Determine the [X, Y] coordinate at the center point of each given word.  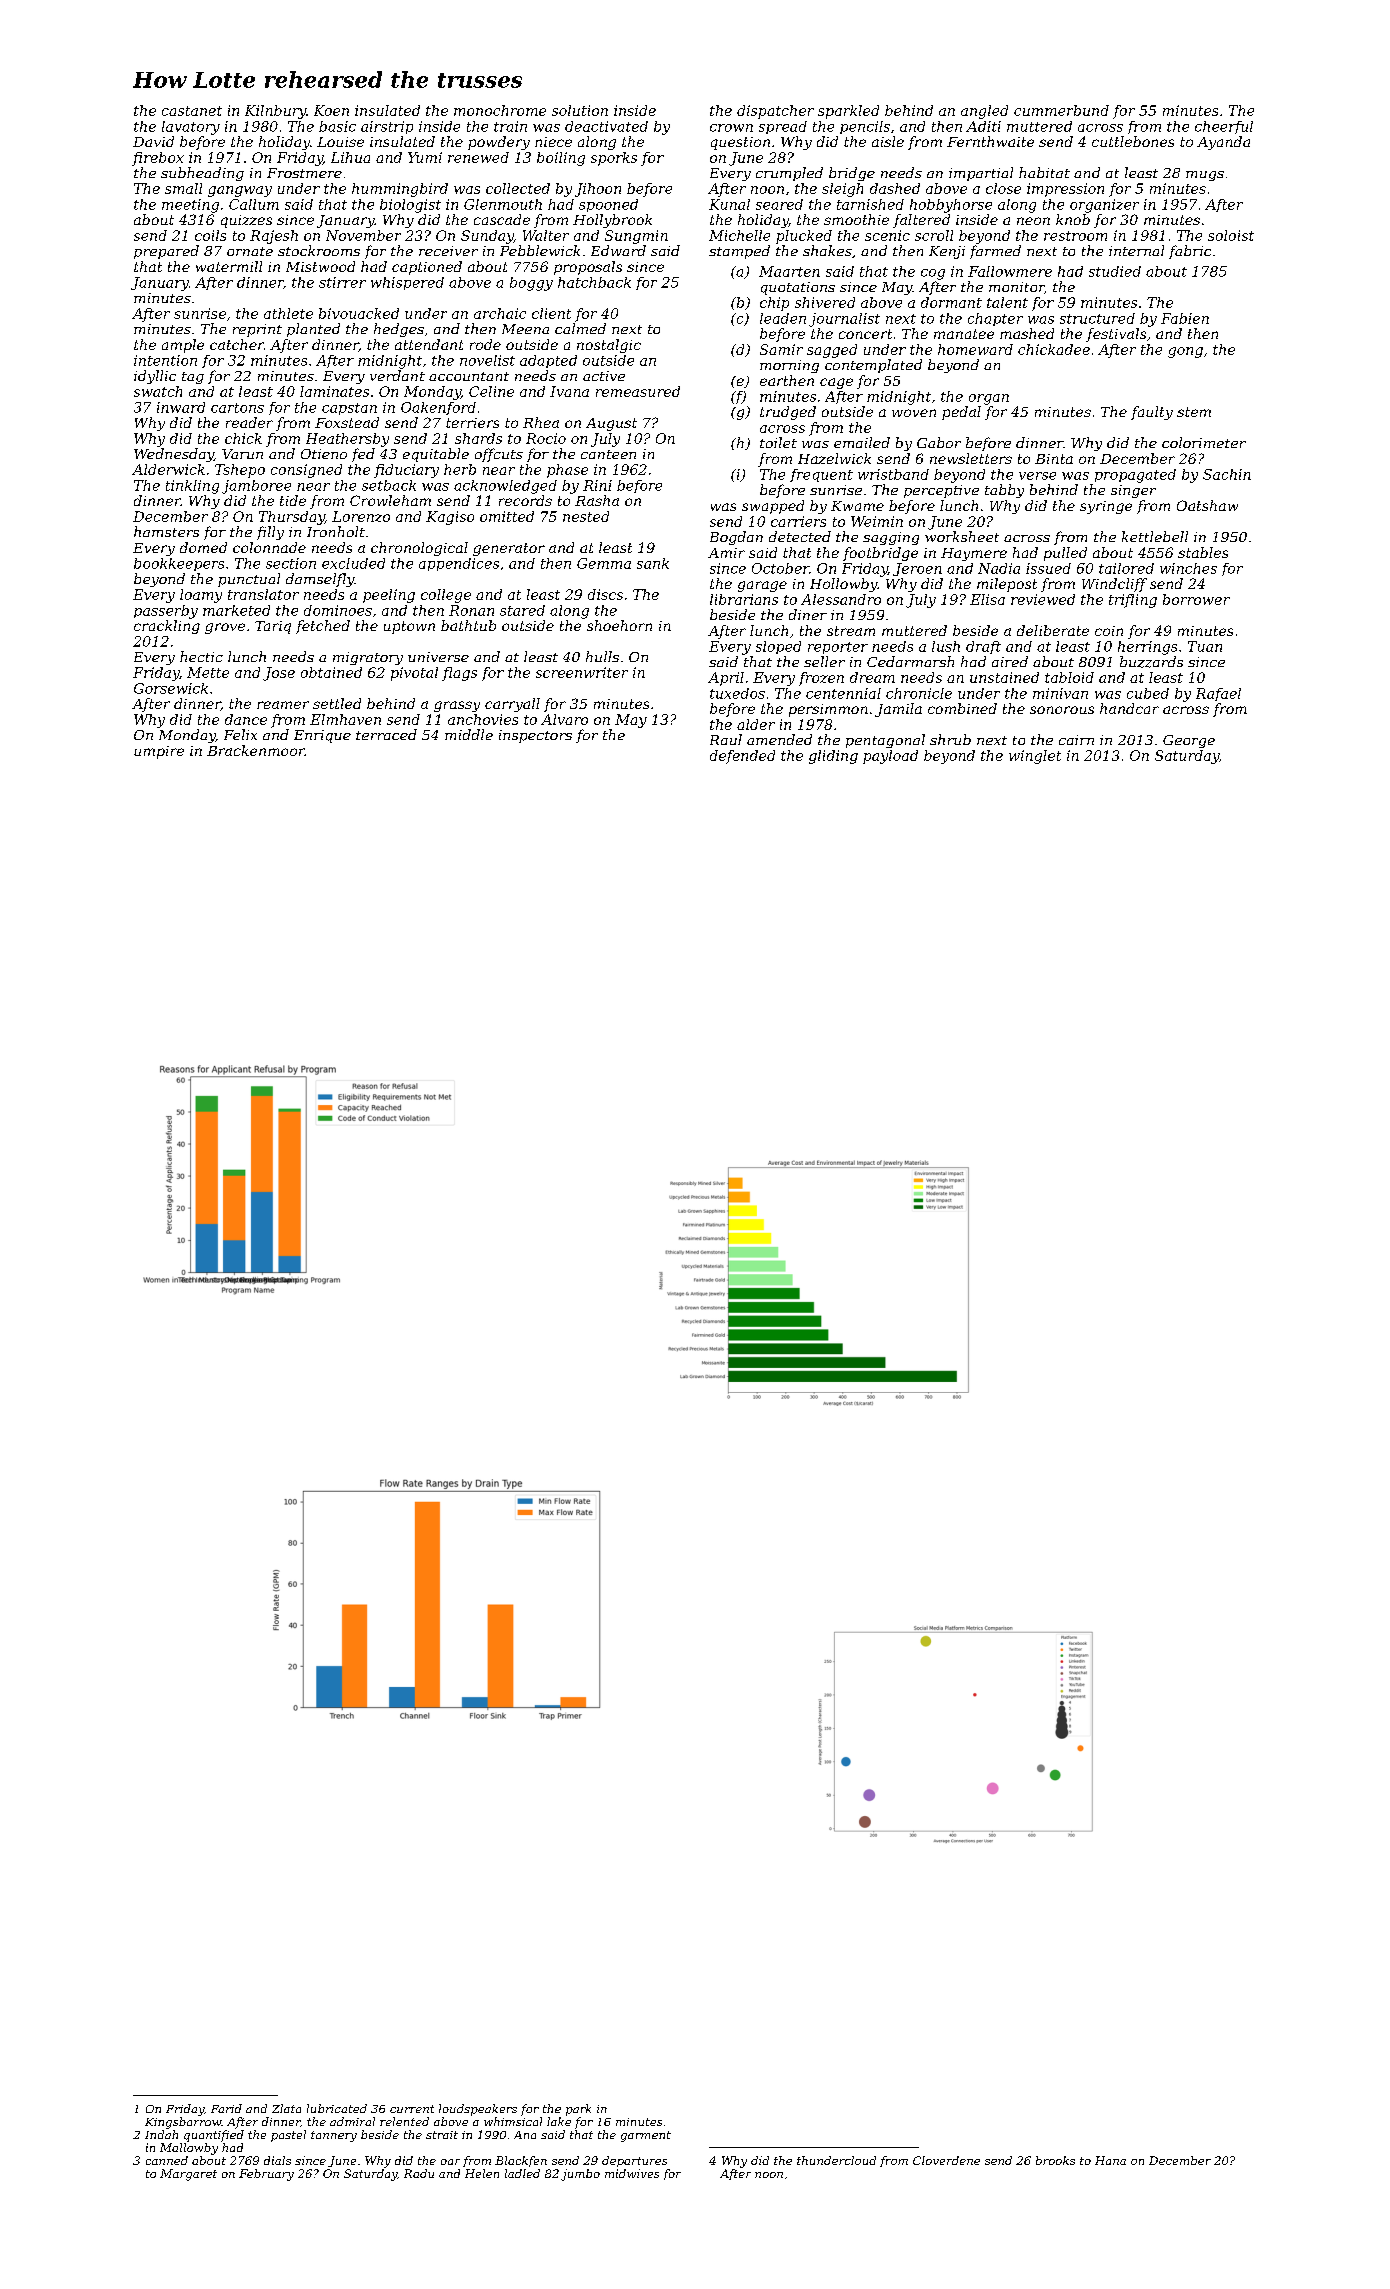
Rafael [1218, 694]
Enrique [322, 736]
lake [559, 2121]
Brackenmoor [256, 750]
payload [890, 757]
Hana [1110, 2160]
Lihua [350, 157]
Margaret [188, 2175]
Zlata [286, 2108]
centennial [843, 693]
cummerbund [1061, 110]
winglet [1035, 757]
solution [580, 110]
